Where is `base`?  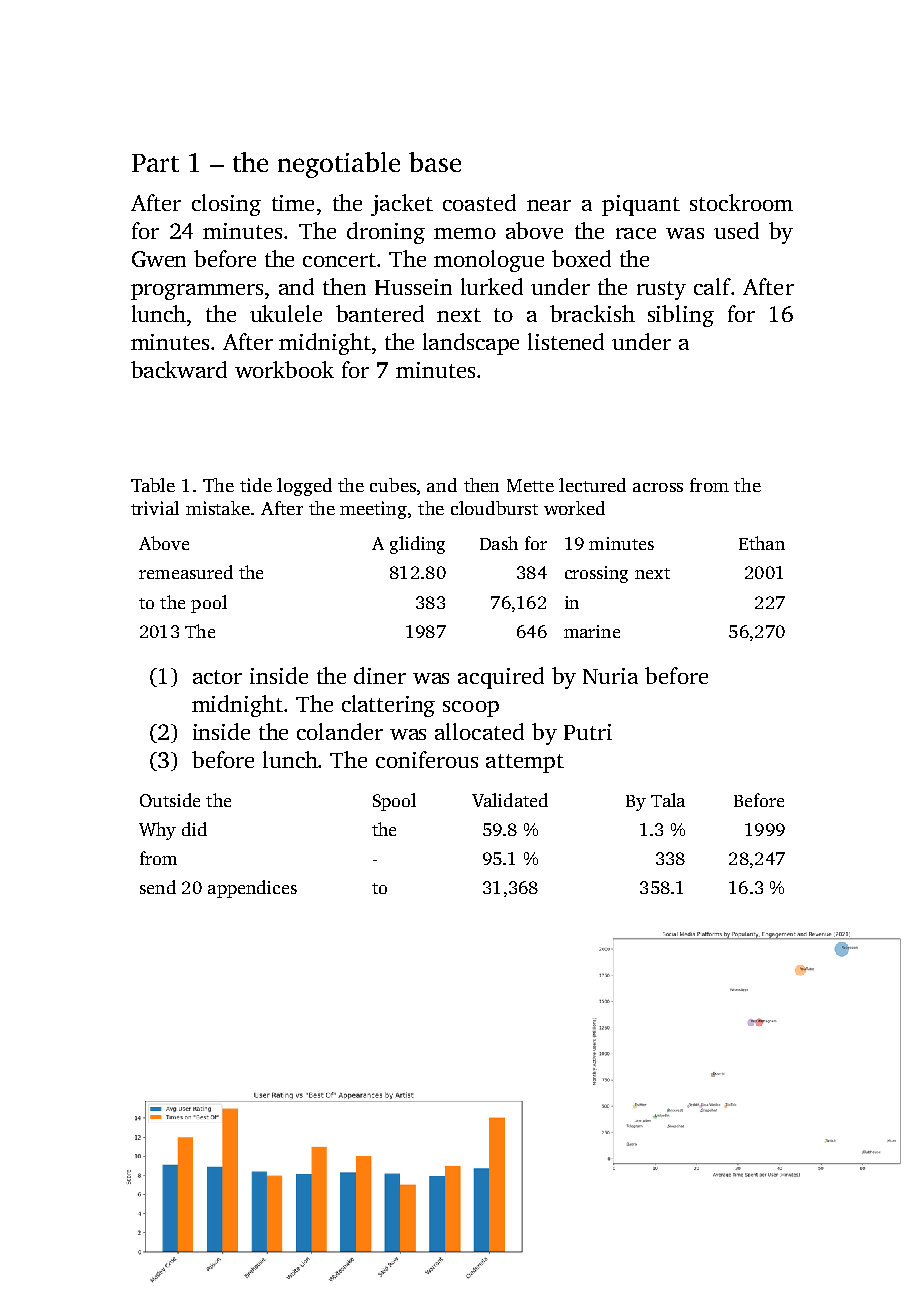
base is located at coordinates (435, 162).
